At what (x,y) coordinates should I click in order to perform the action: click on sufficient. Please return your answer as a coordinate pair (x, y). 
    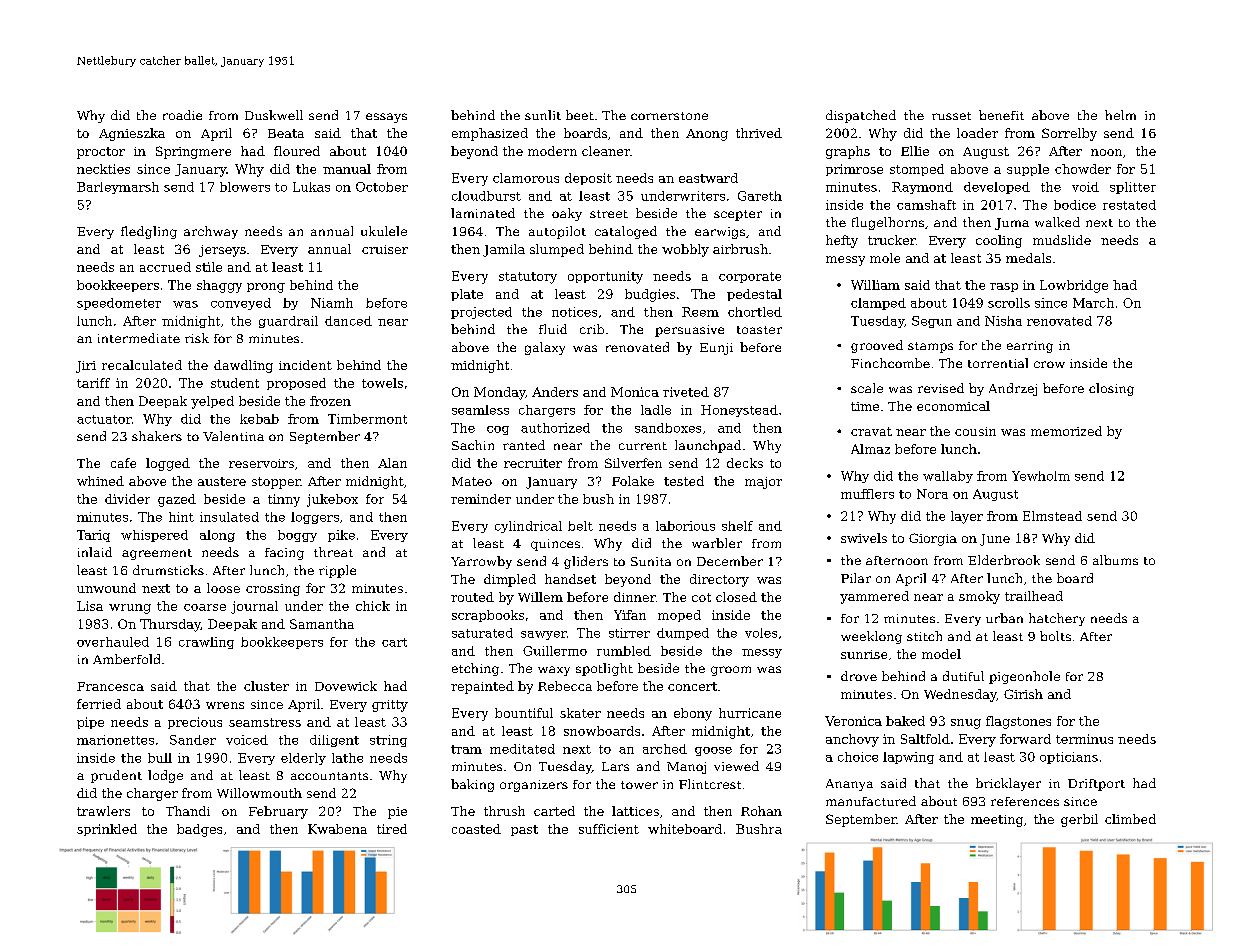
    Looking at the image, I should click on (609, 829).
